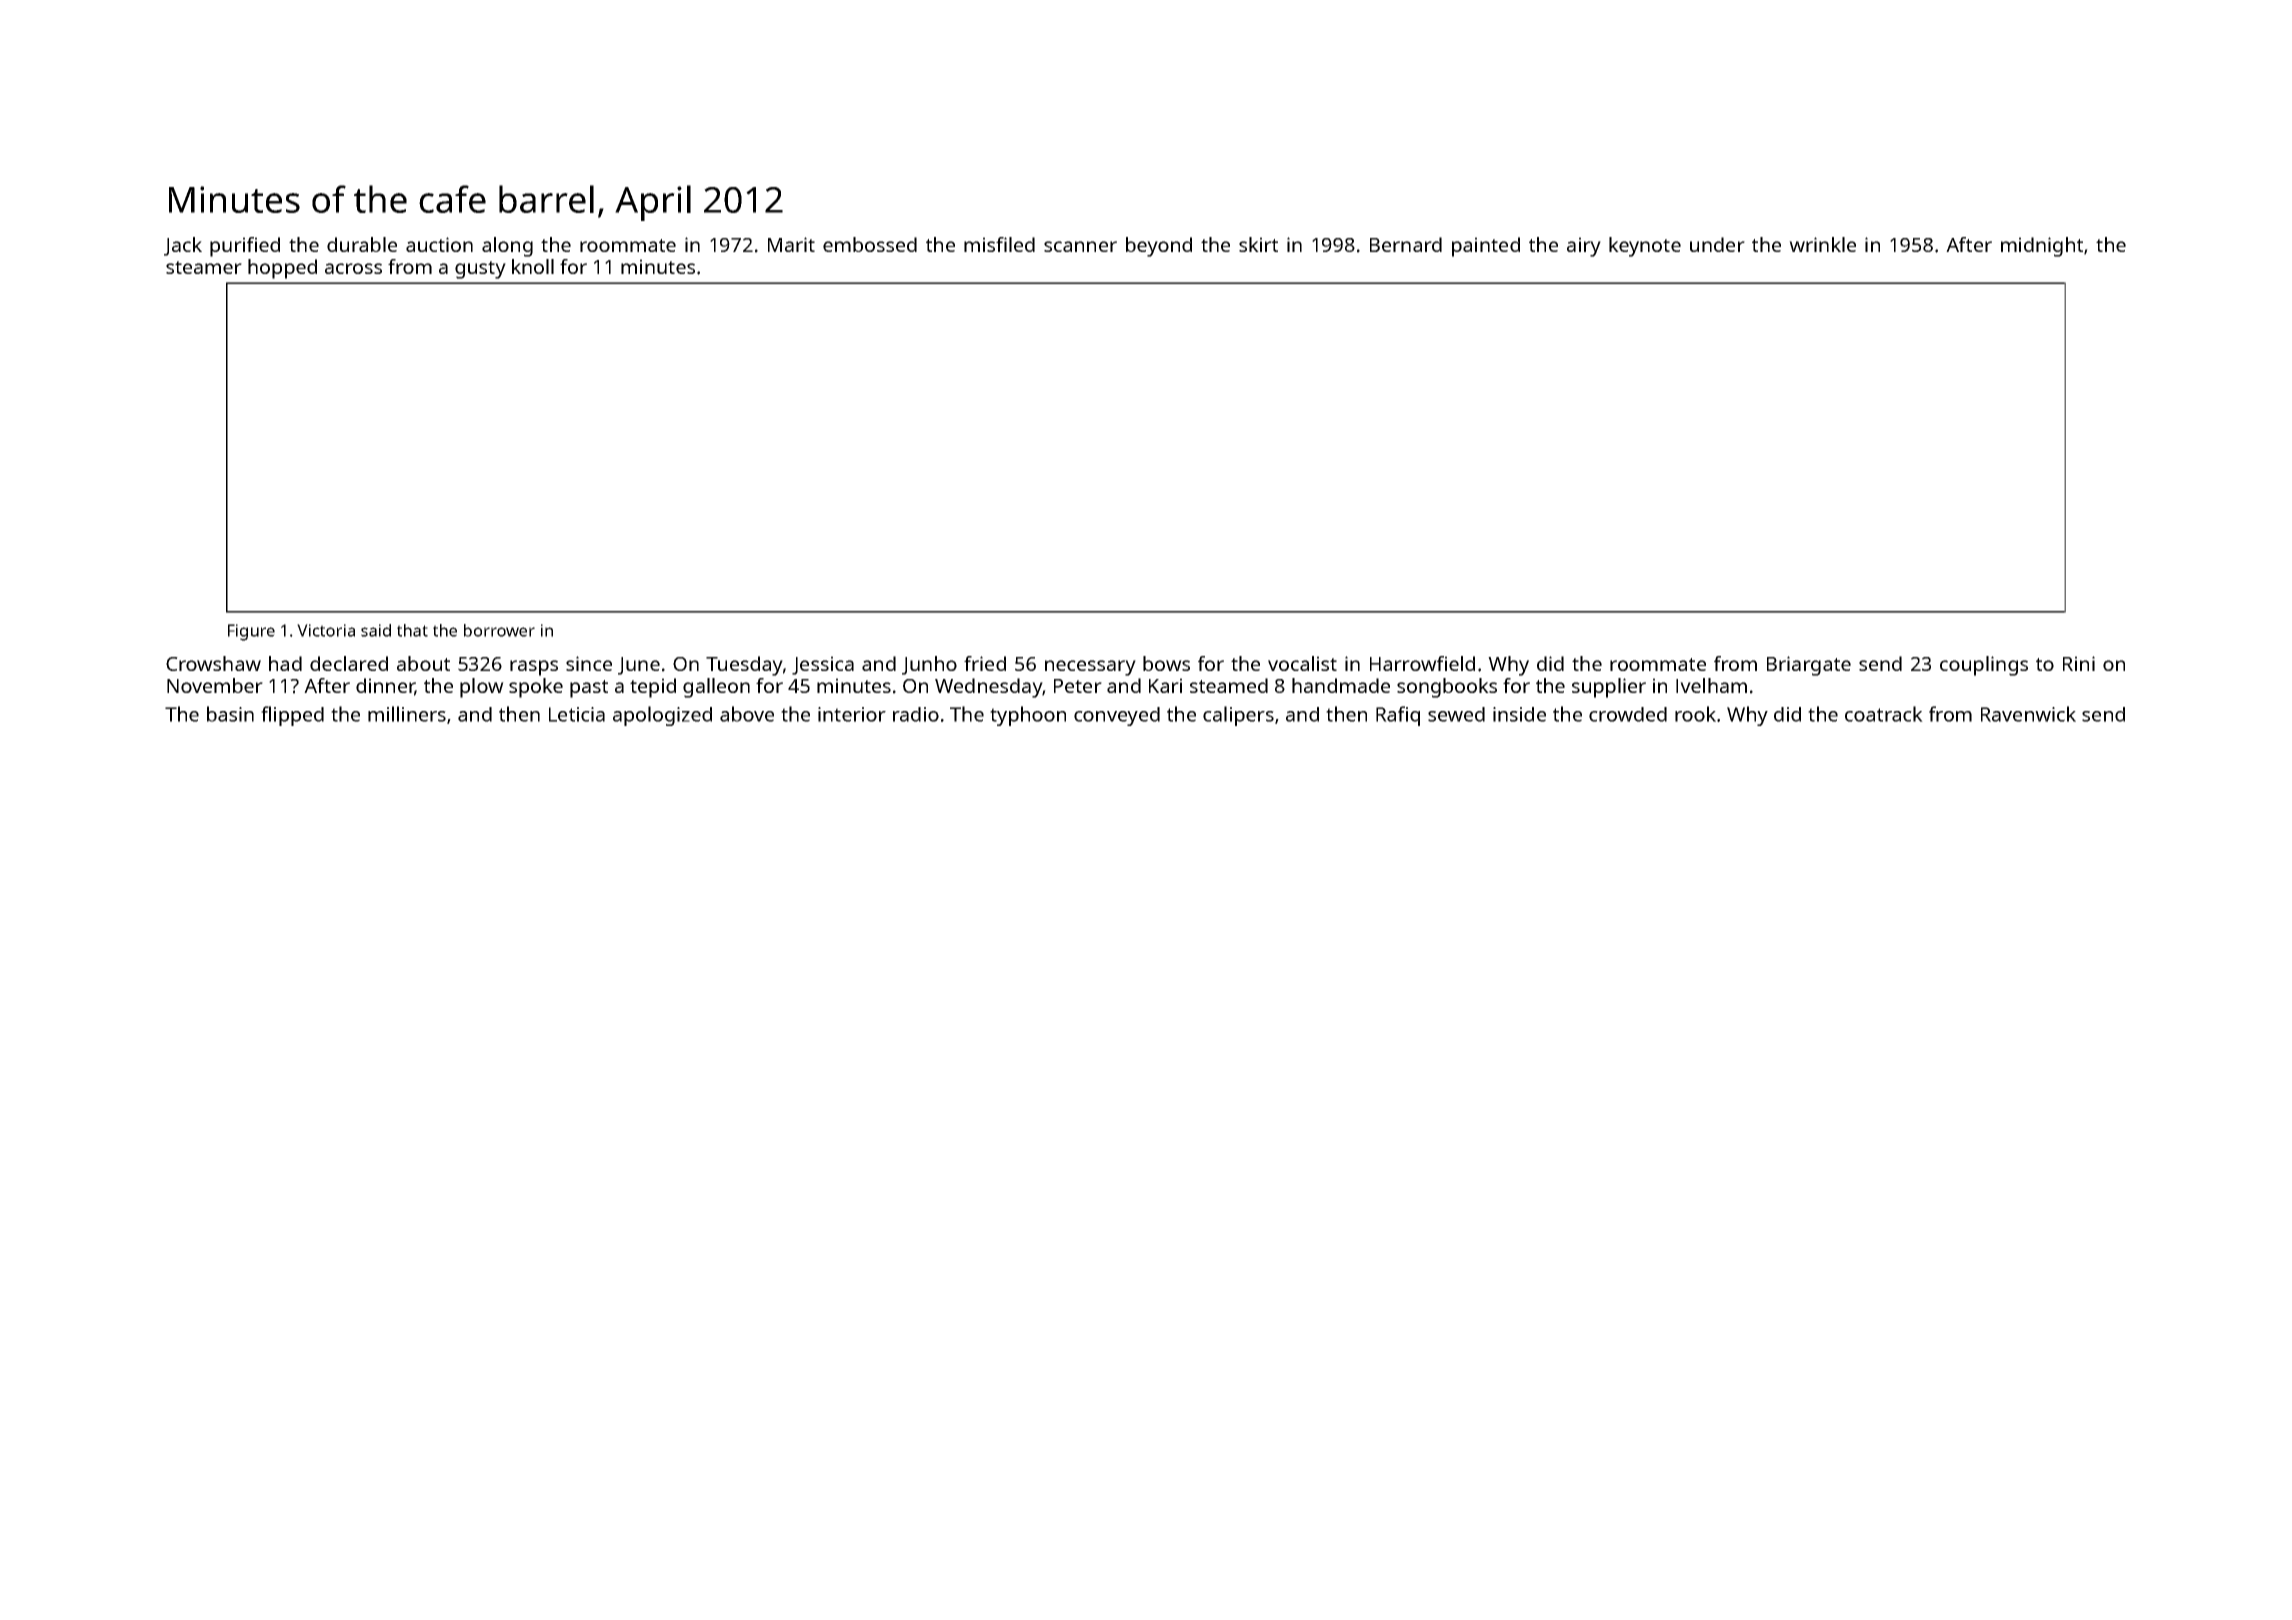 The width and height of the screenshot is (2292, 1620). Describe the element at coordinates (1695, 714) in the screenshot. I see `rook` at that location.
